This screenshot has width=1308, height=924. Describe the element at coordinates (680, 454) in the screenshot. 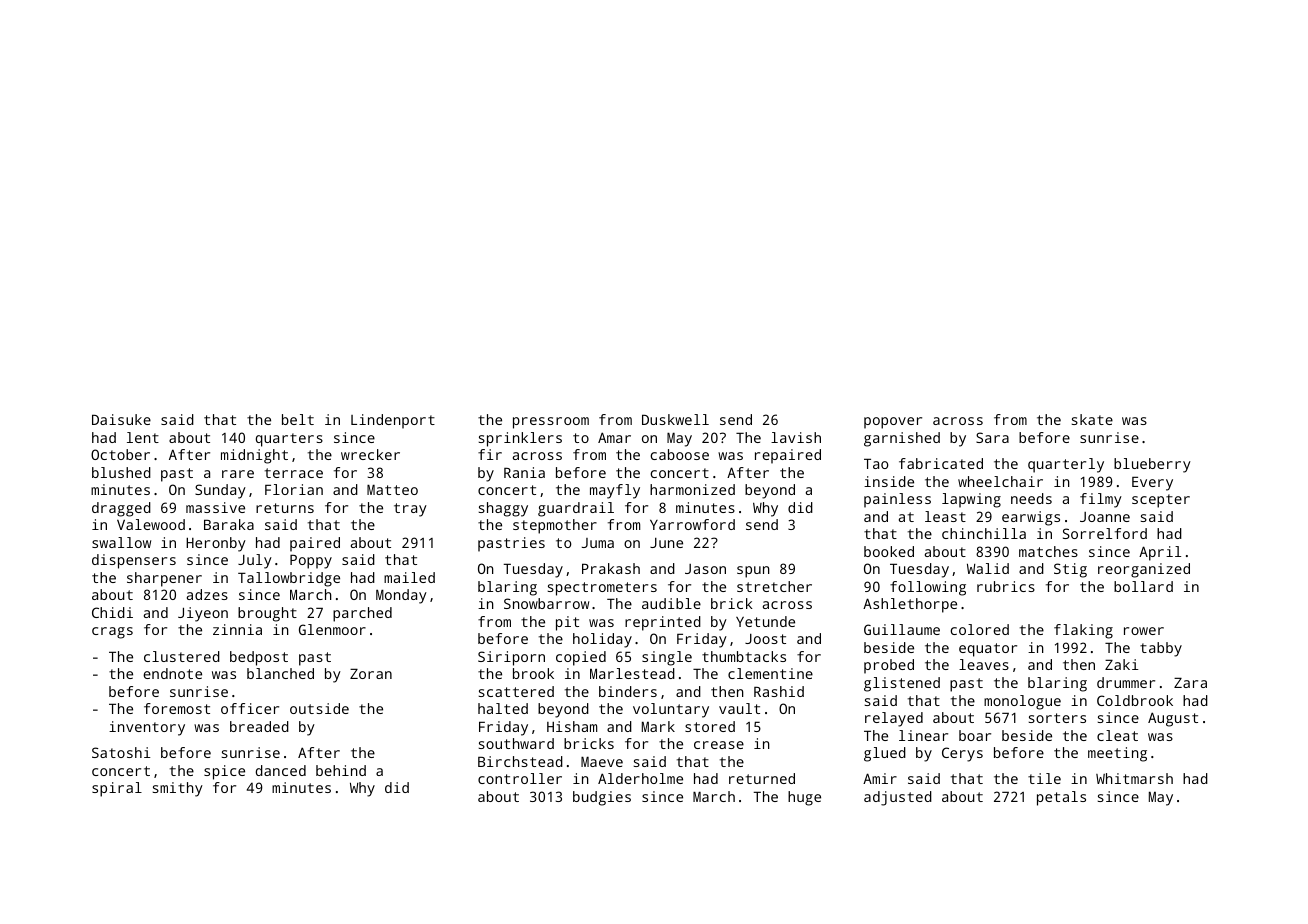

I see `caboose` at that location.
